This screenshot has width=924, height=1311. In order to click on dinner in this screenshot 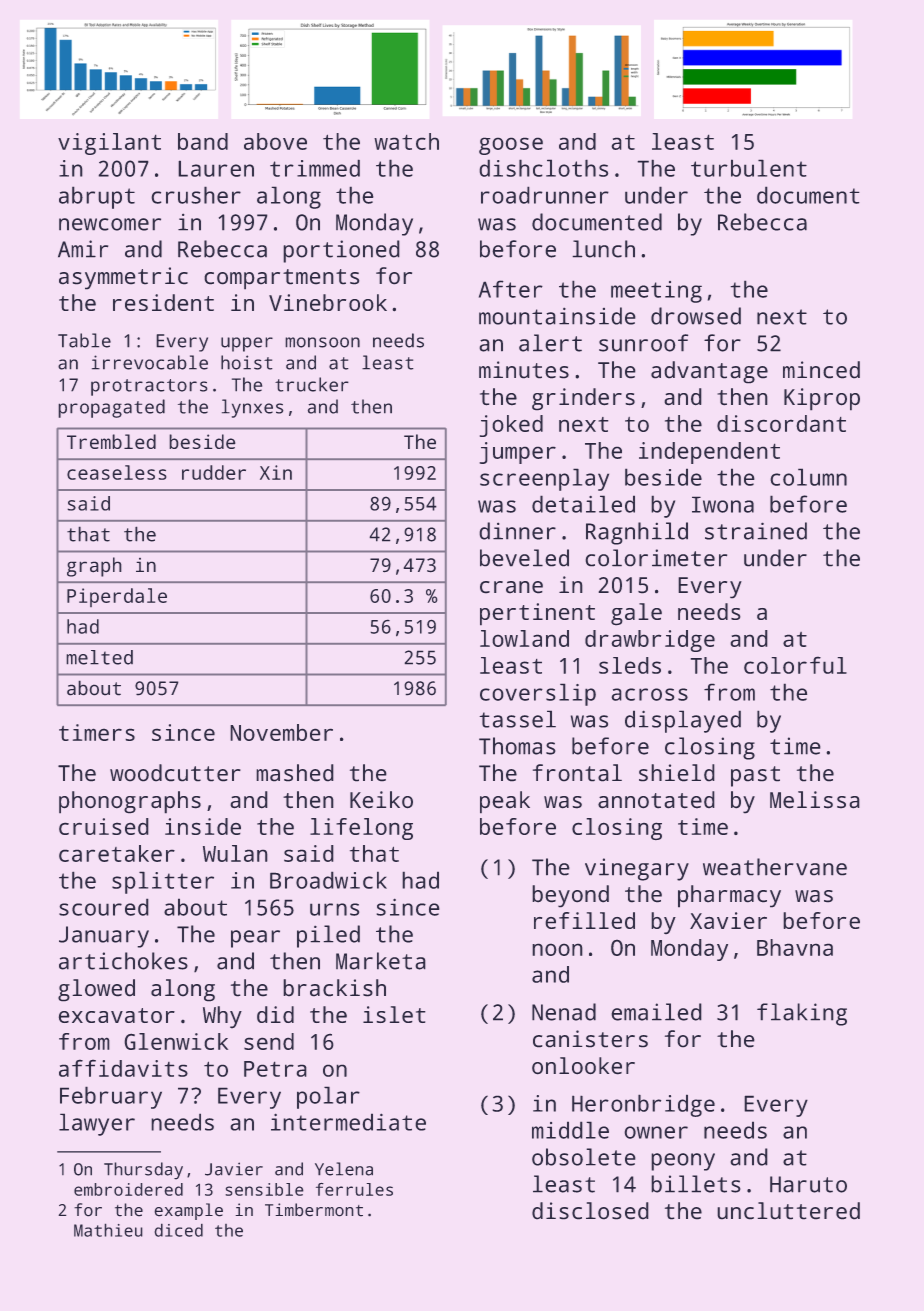, I will do `click(517, 531)`.
